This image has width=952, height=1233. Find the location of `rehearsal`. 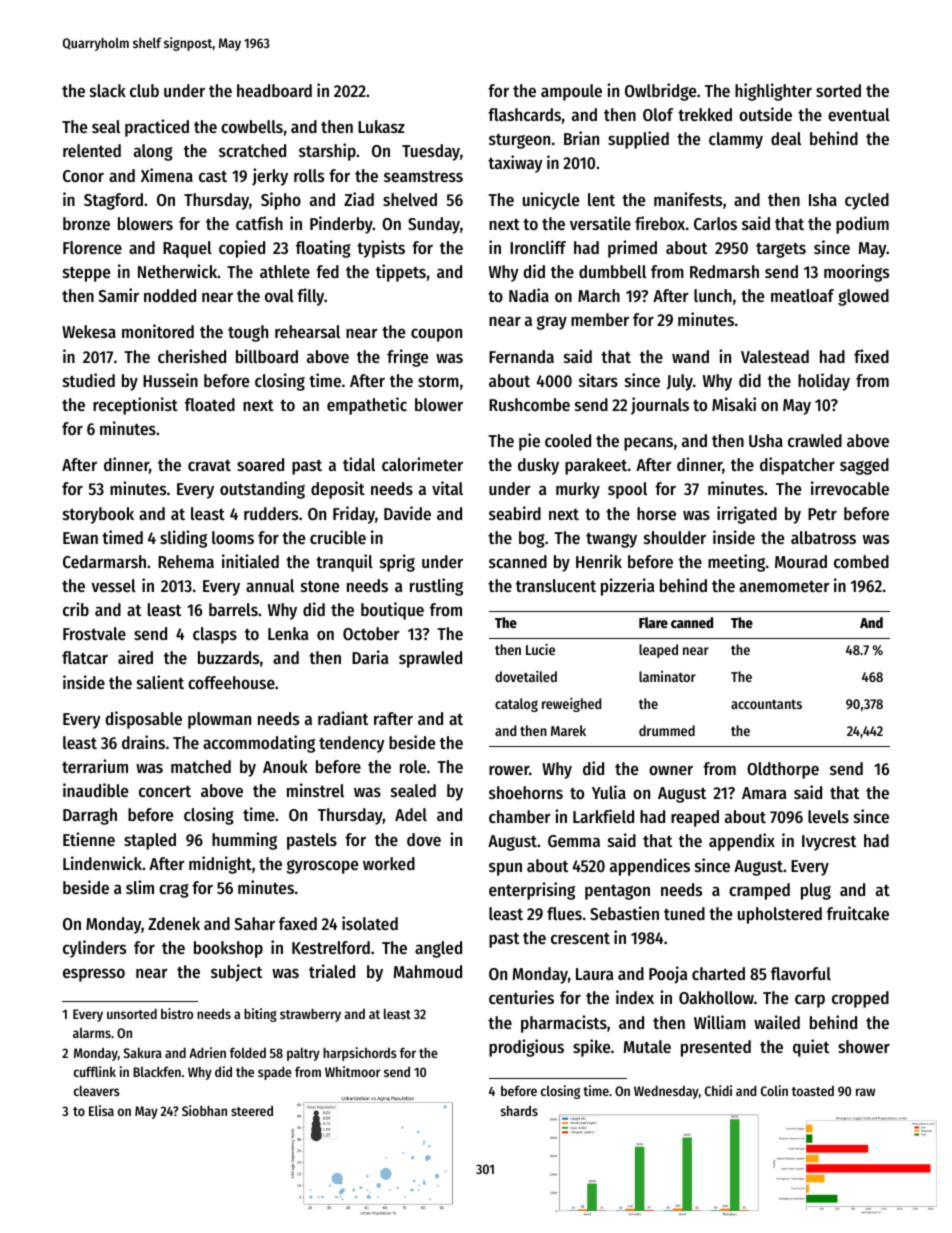

rehearsal is located at coordinates (307, 331).
